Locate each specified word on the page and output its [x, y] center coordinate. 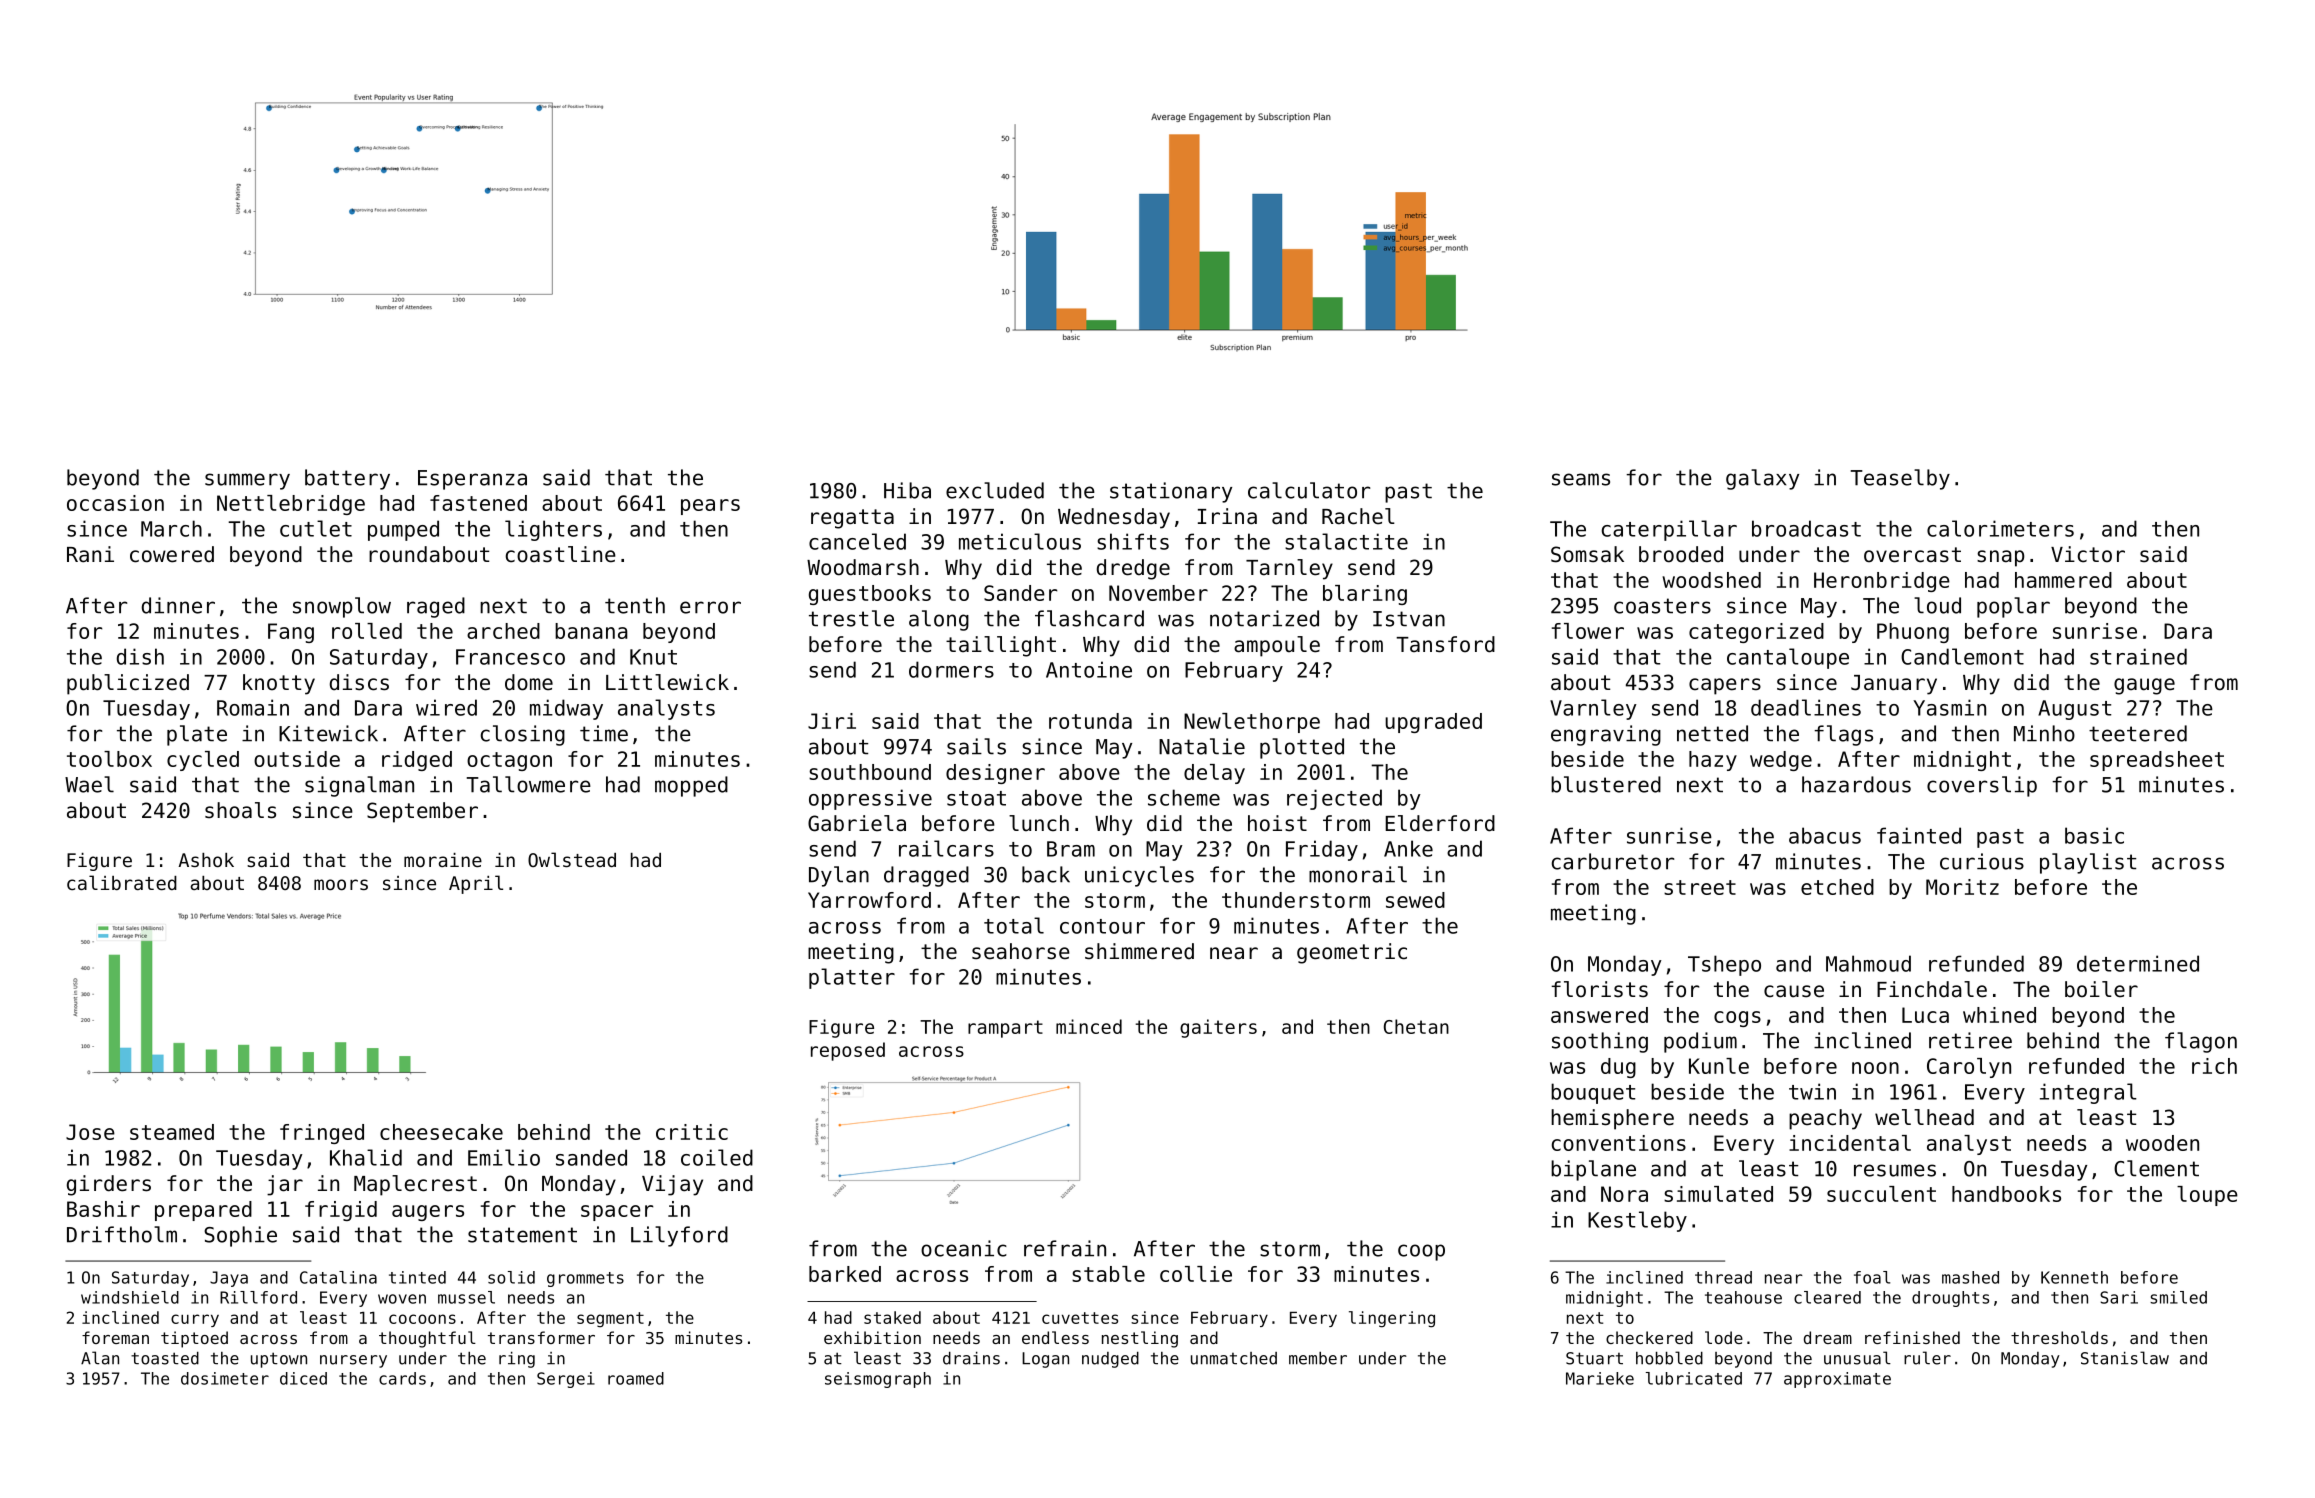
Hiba [907, 490]
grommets [585, 1279]
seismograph [878, 1380]
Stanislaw [2125, 1358]
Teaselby [1900, 479]
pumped [403, 530]
